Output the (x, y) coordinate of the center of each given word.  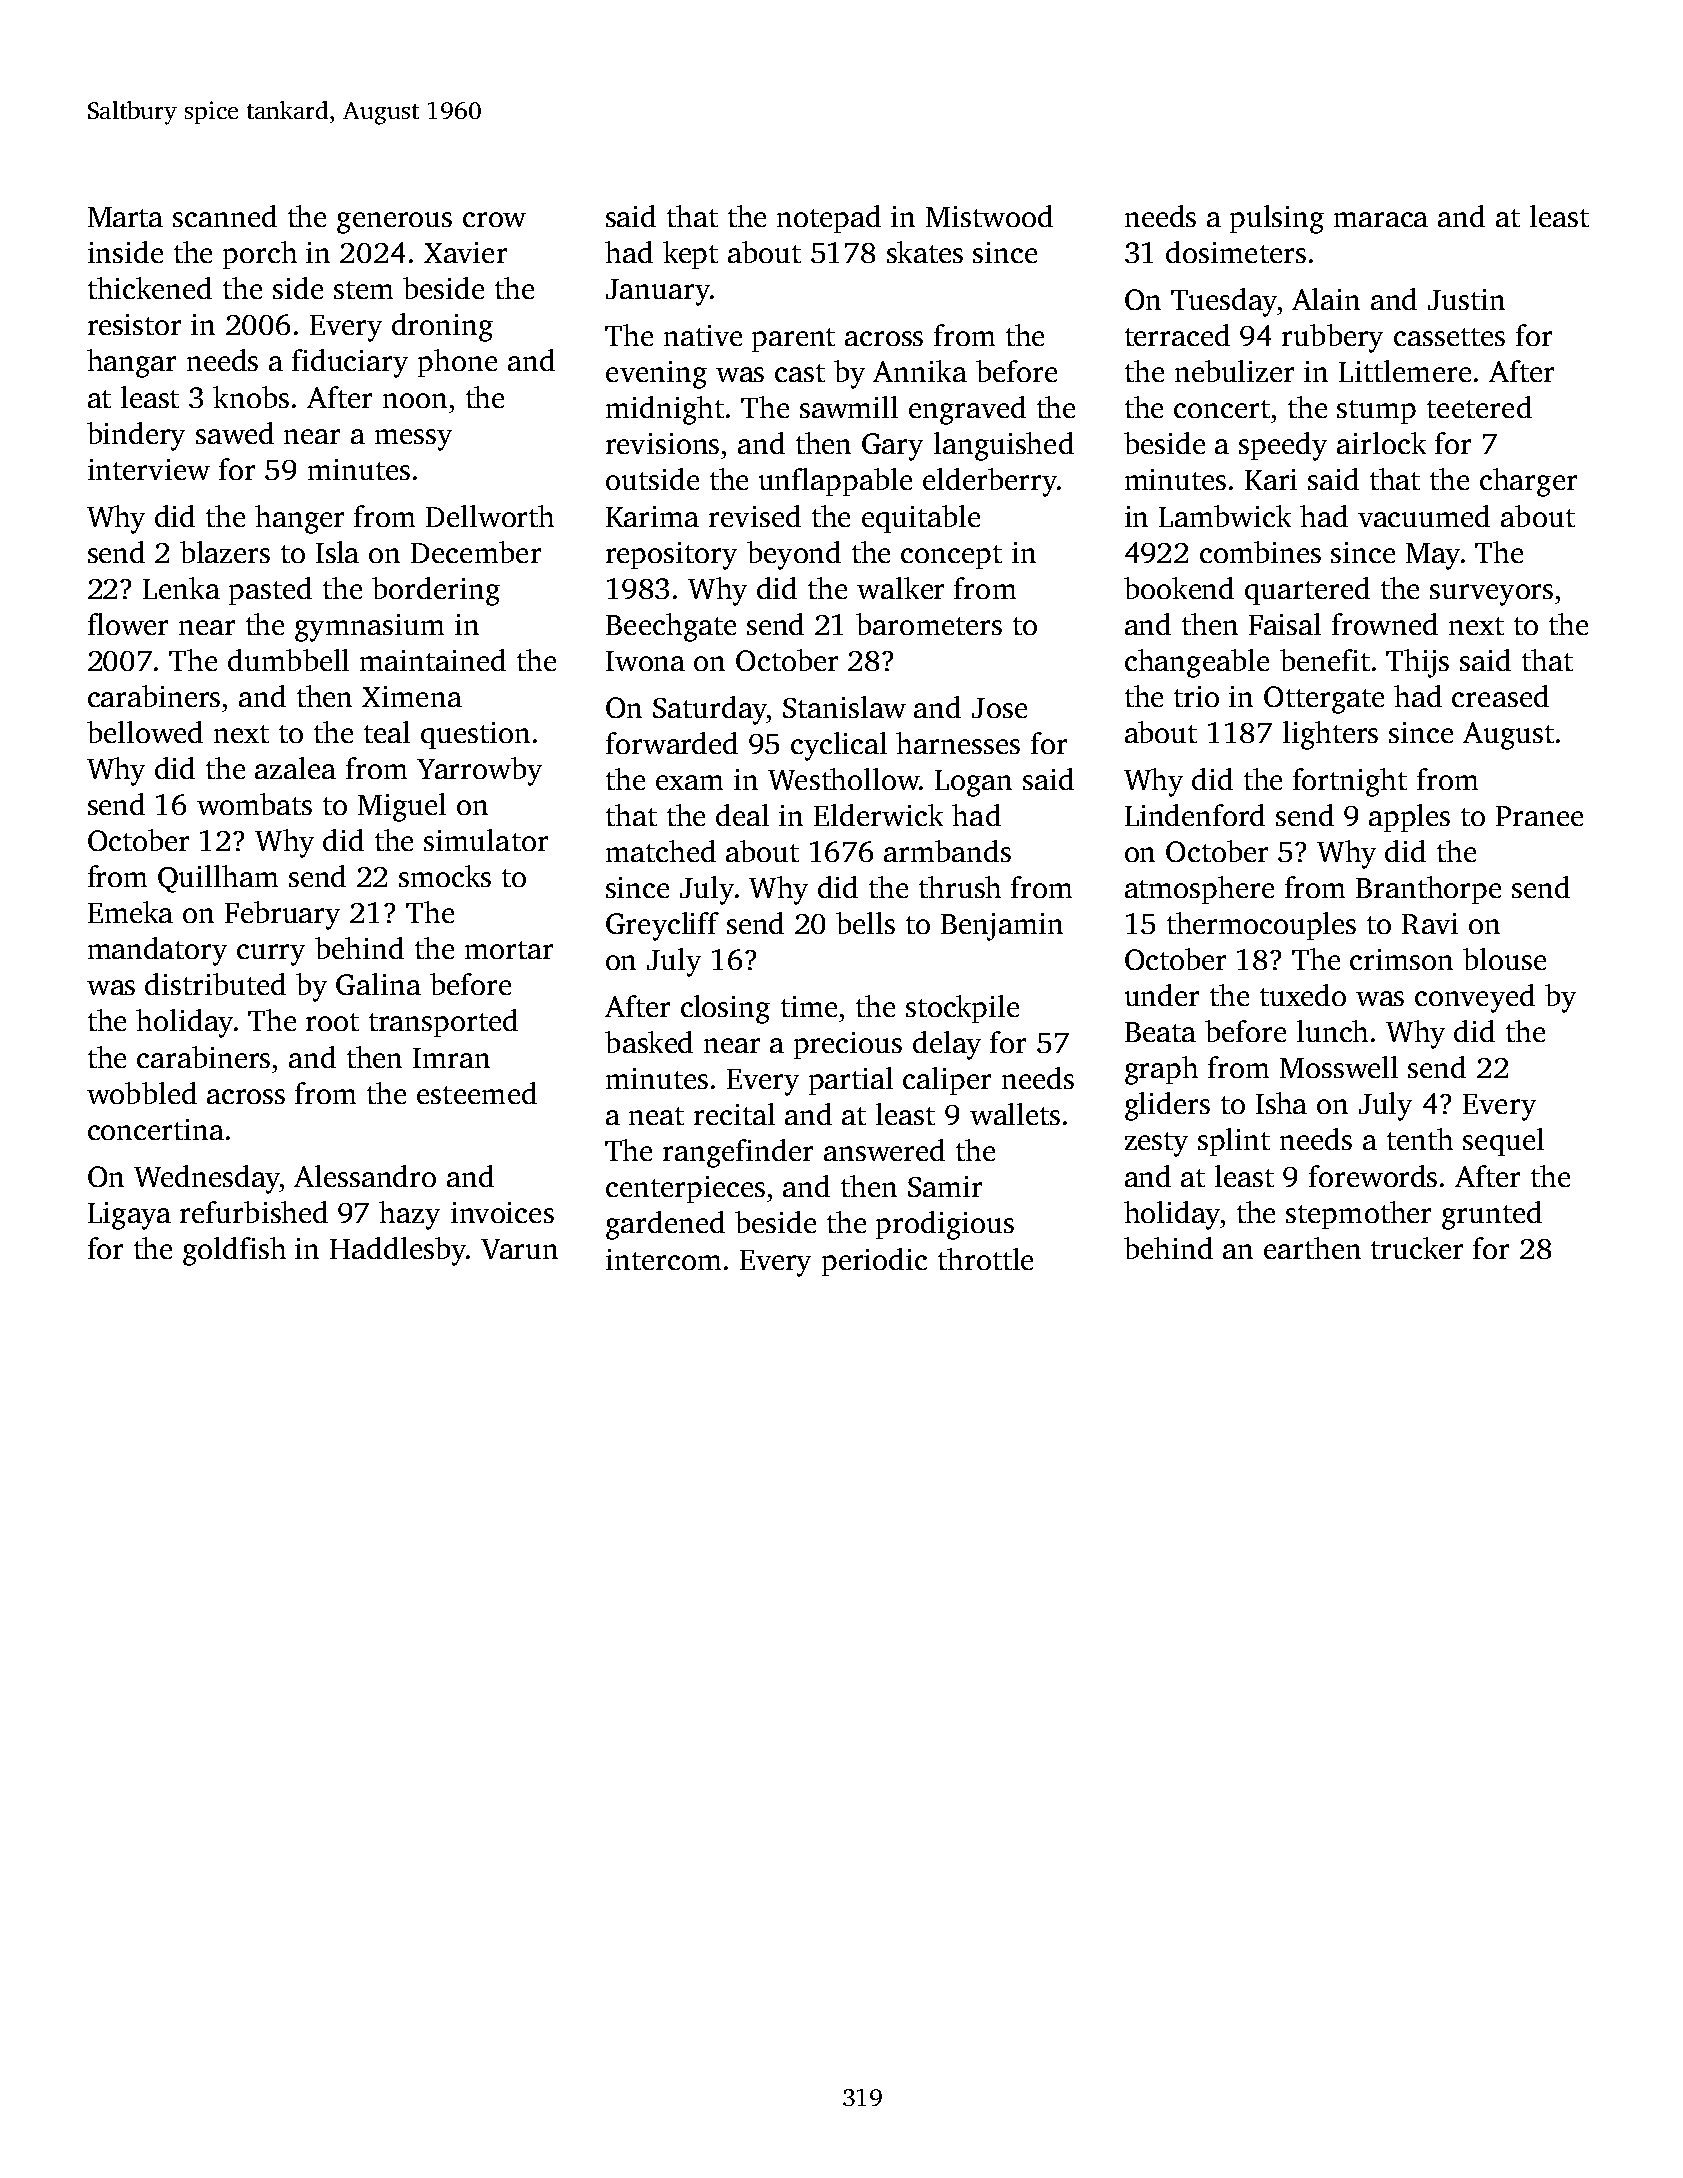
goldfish (234, 1251)
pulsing (1277, 219)
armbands (947, 851)
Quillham (218, 879)
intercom (663, 1259)
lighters (1330, 735)
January (658, 292)
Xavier (465, 252)
